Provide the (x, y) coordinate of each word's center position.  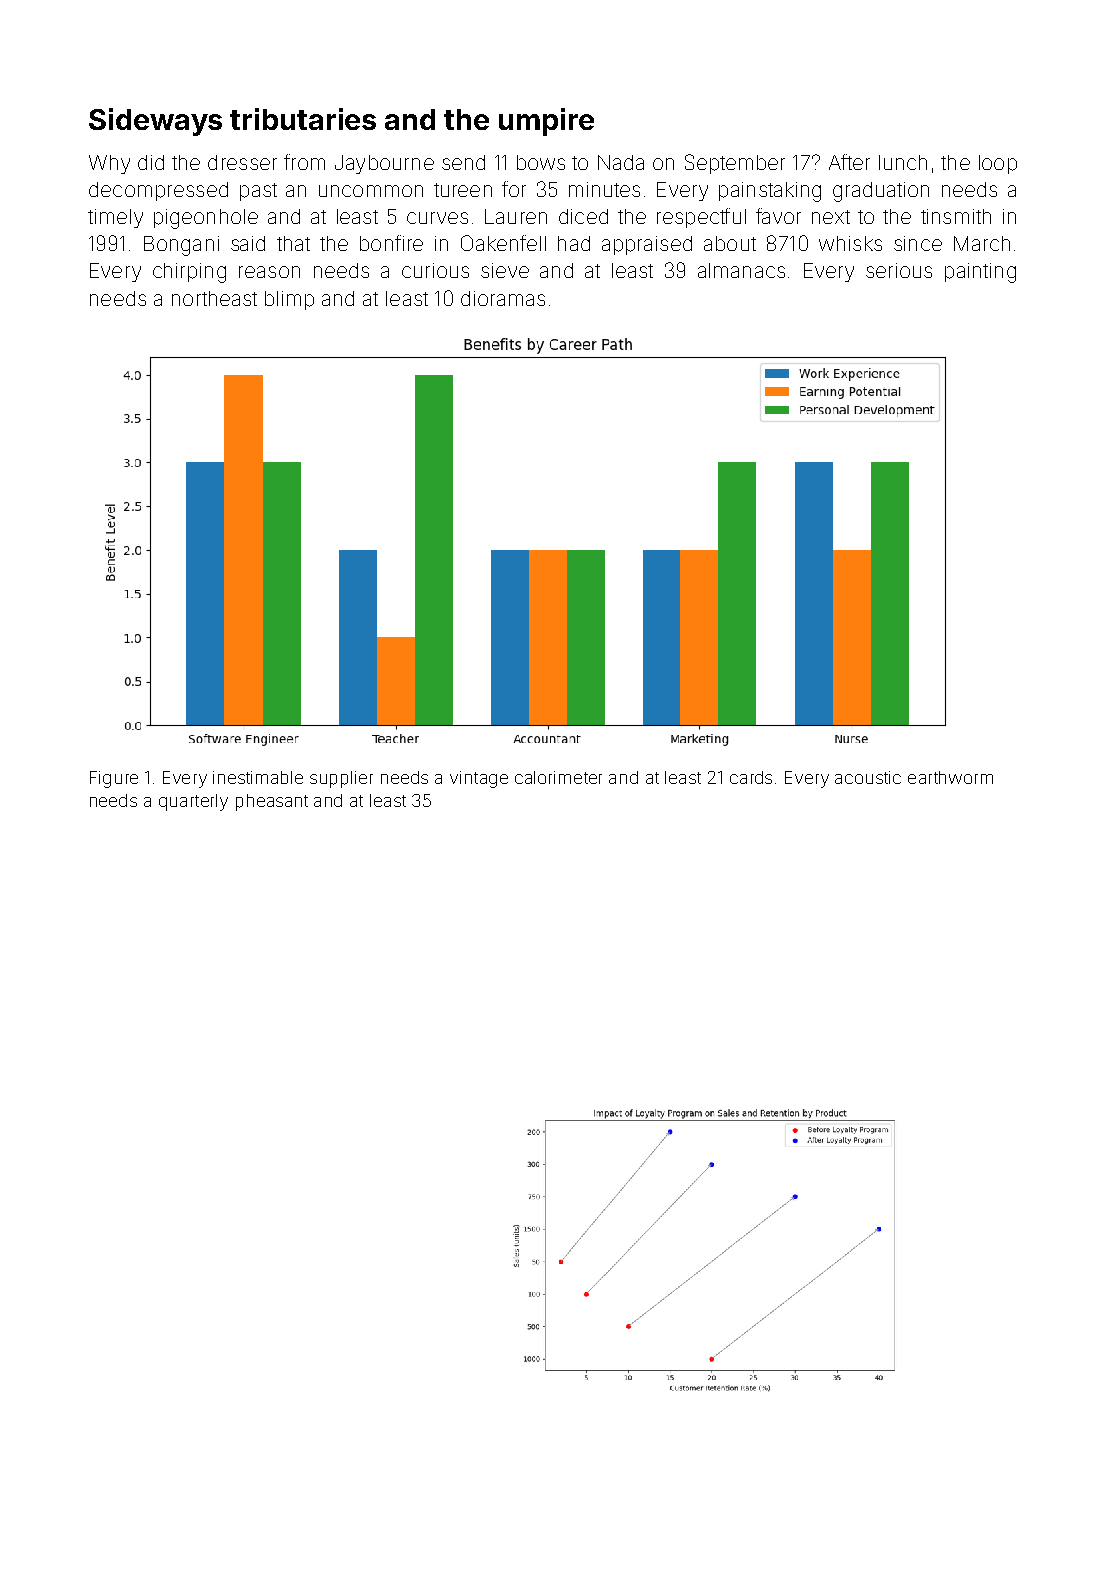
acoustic (868, 777)
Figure (114, 779)
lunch (903, 162)
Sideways (155, 122)
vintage (479, 779)
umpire (546, 122)
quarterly (193, 802)
